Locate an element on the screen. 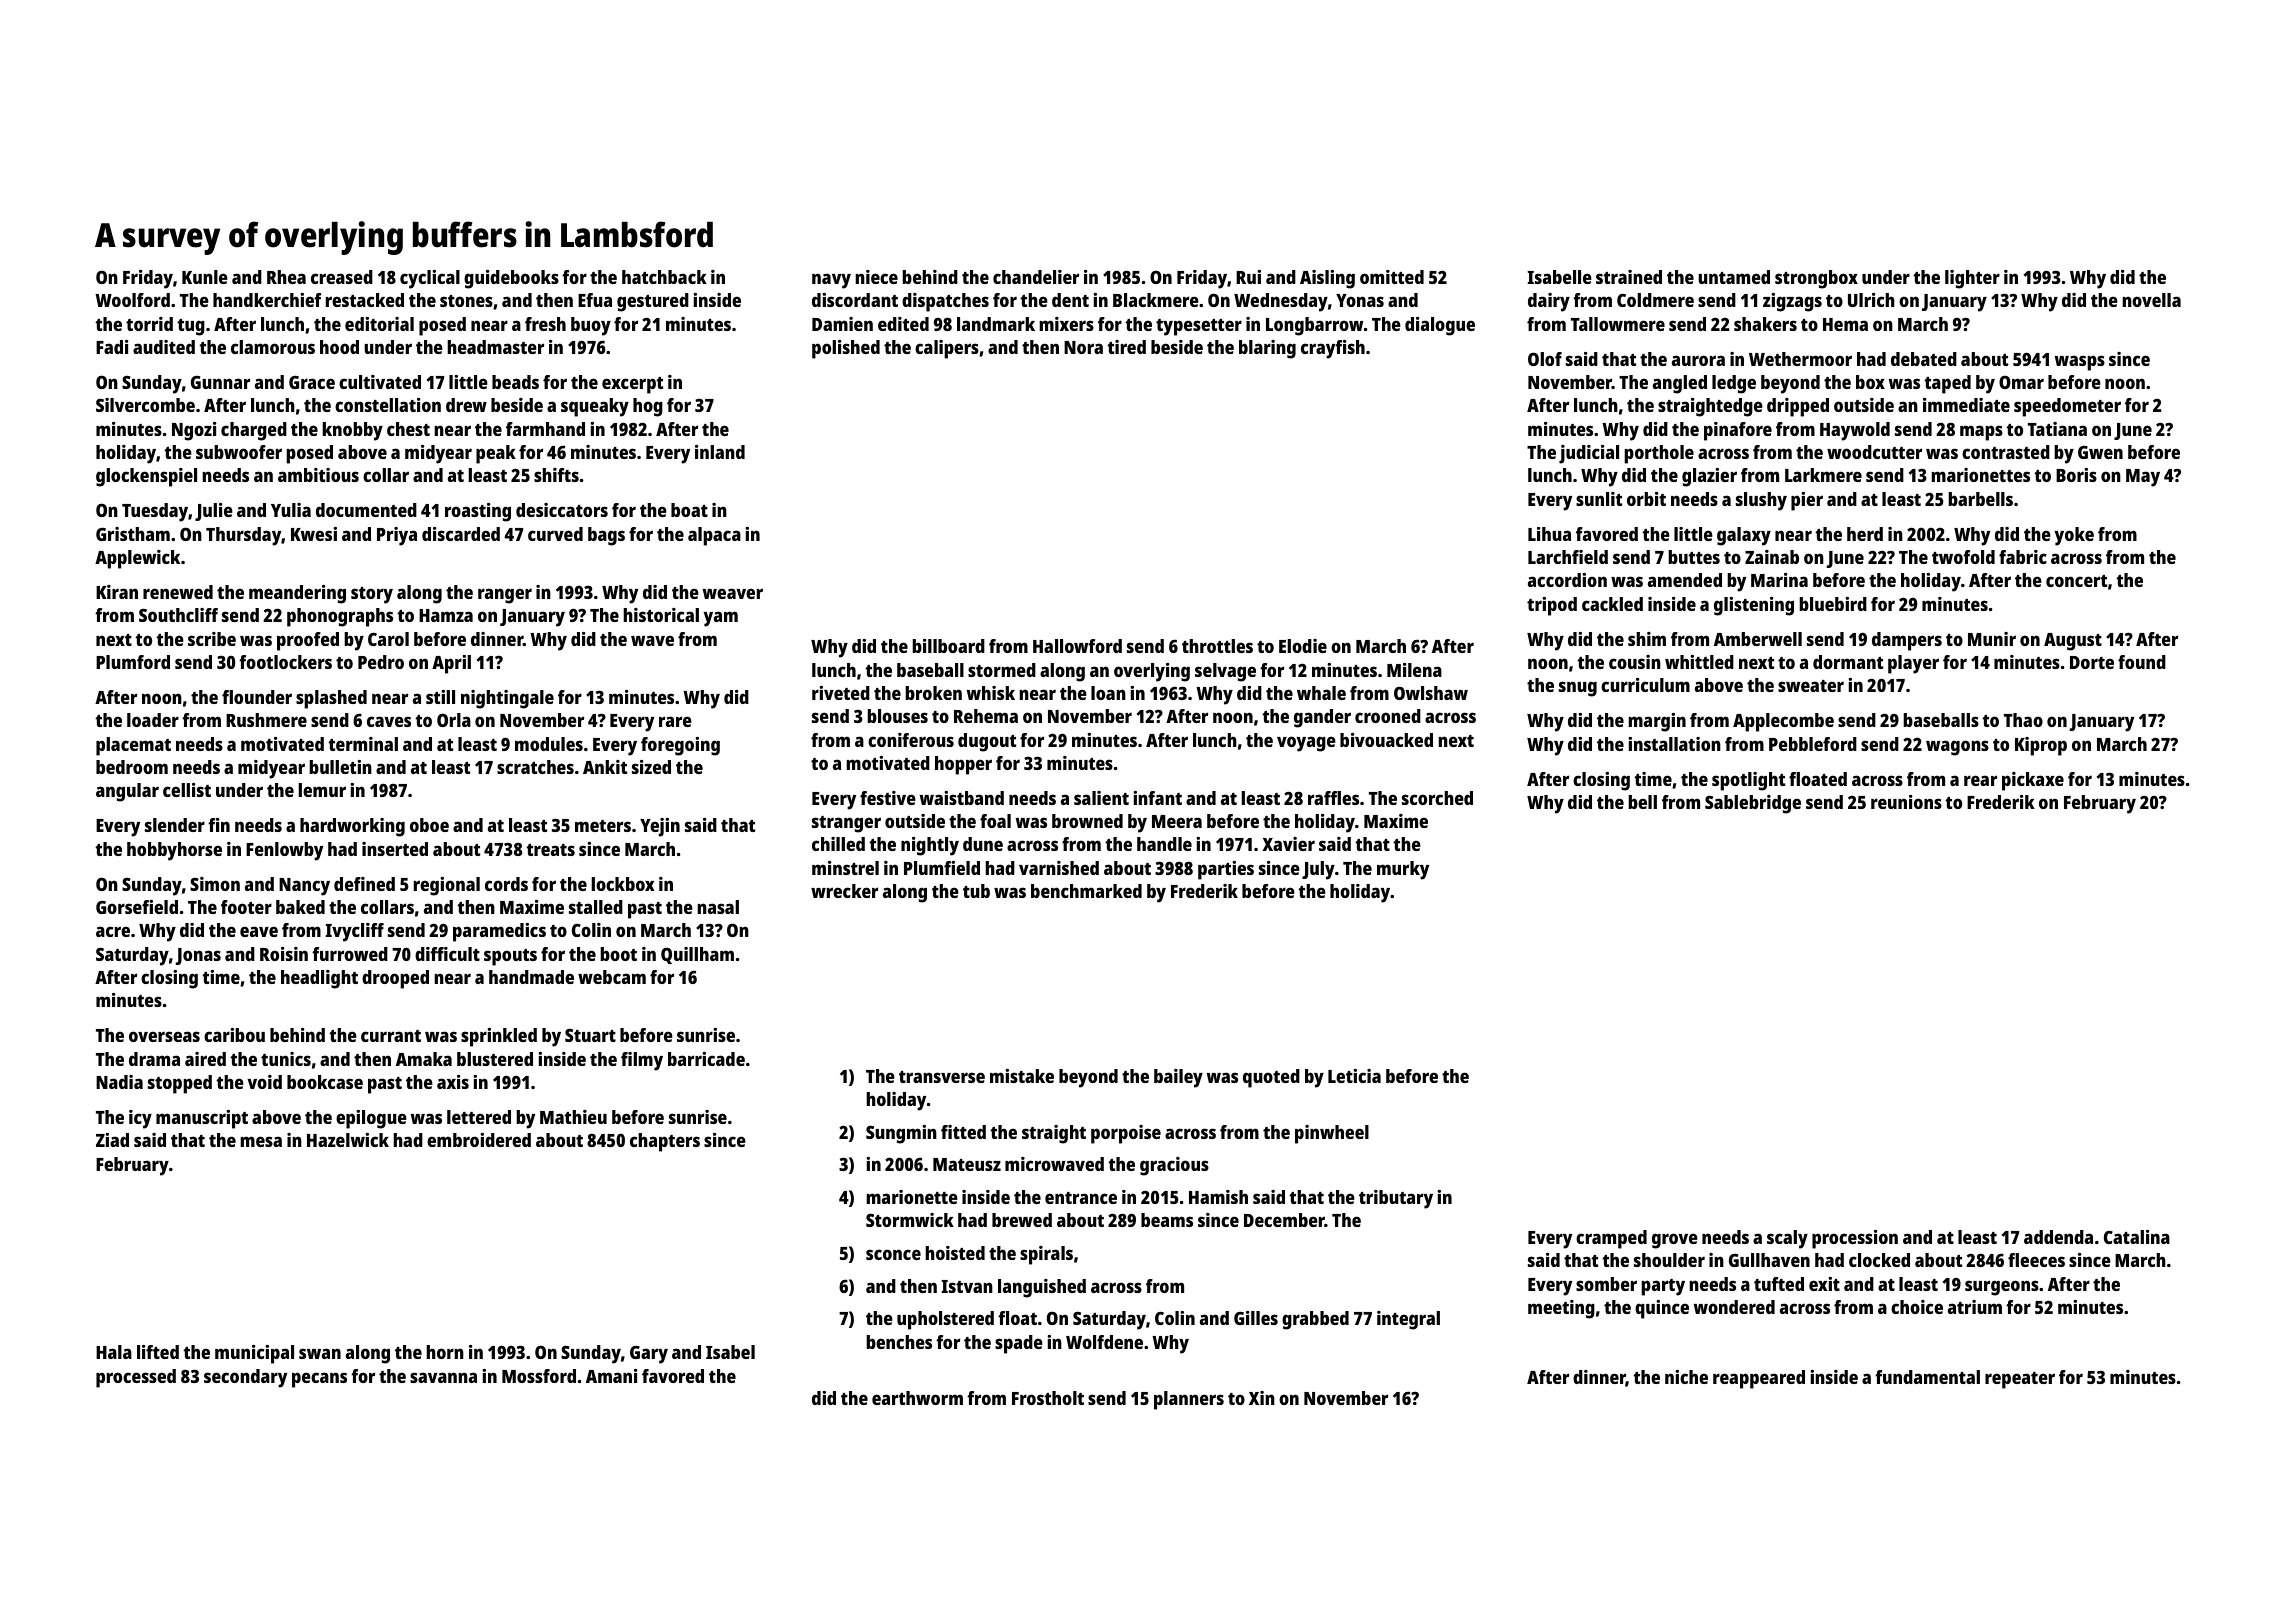 The image size is (2292, 1620). hood is located at coordinates (339, 347).
